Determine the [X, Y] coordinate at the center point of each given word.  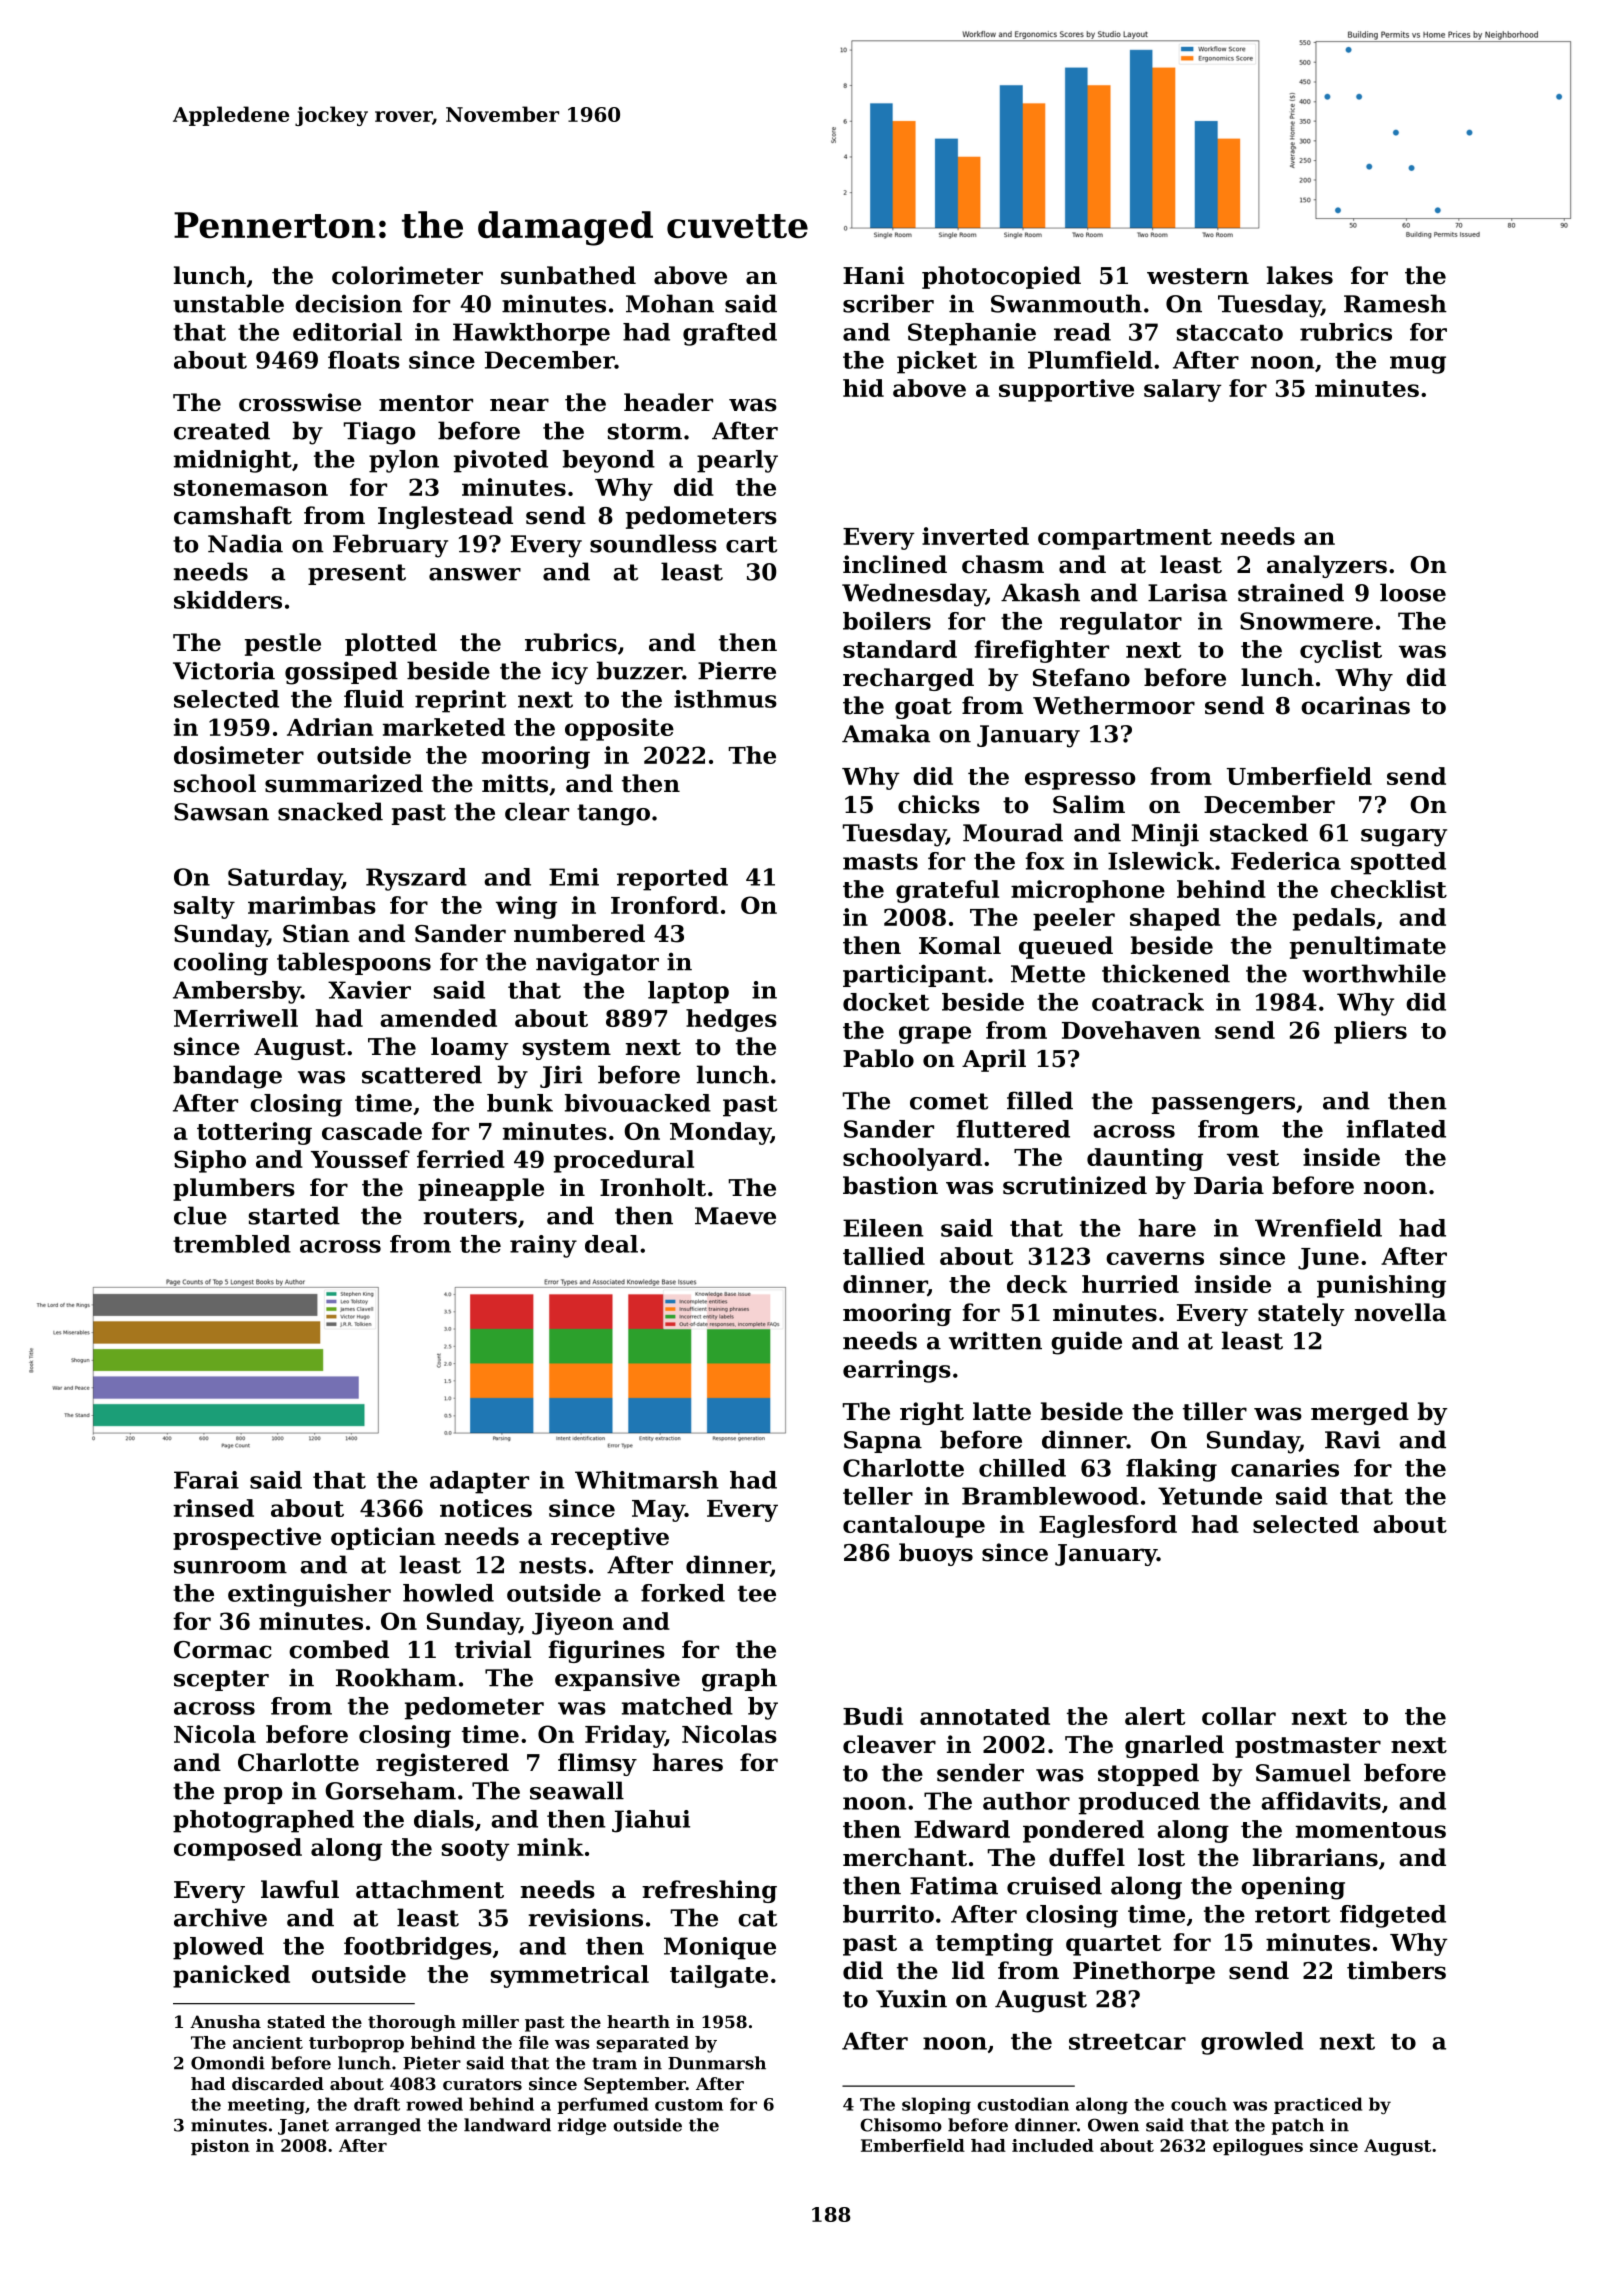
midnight [233, 461]
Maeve [735, 1216]
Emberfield [913, 2145]
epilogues [1258, 2147]
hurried [1130, 1284]
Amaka [886, 733]
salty [204, 907]
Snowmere [1306, 621]
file [534, 2042]
